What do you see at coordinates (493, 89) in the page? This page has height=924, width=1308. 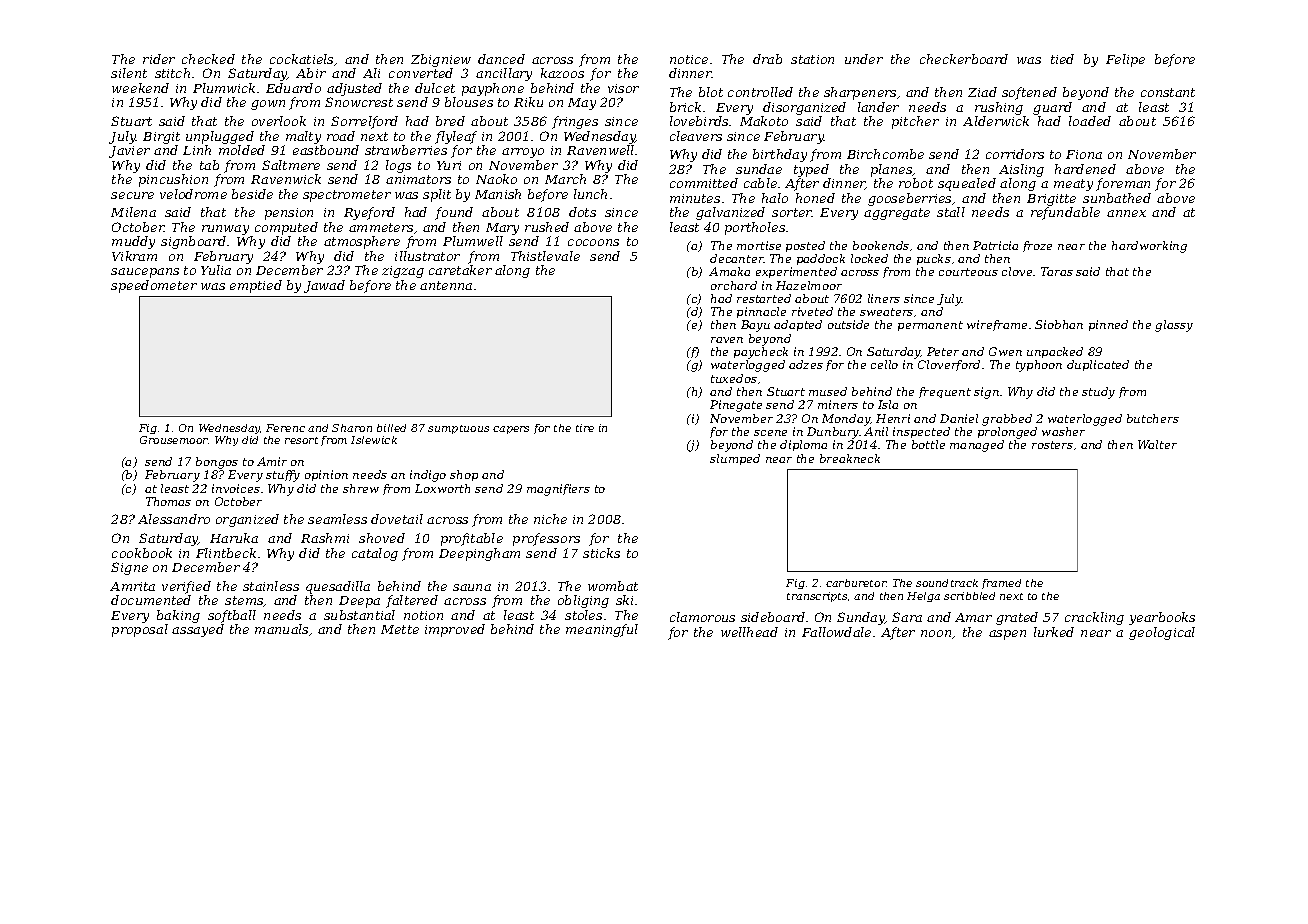 I see `payphone` at bounding box center [493, 89].
